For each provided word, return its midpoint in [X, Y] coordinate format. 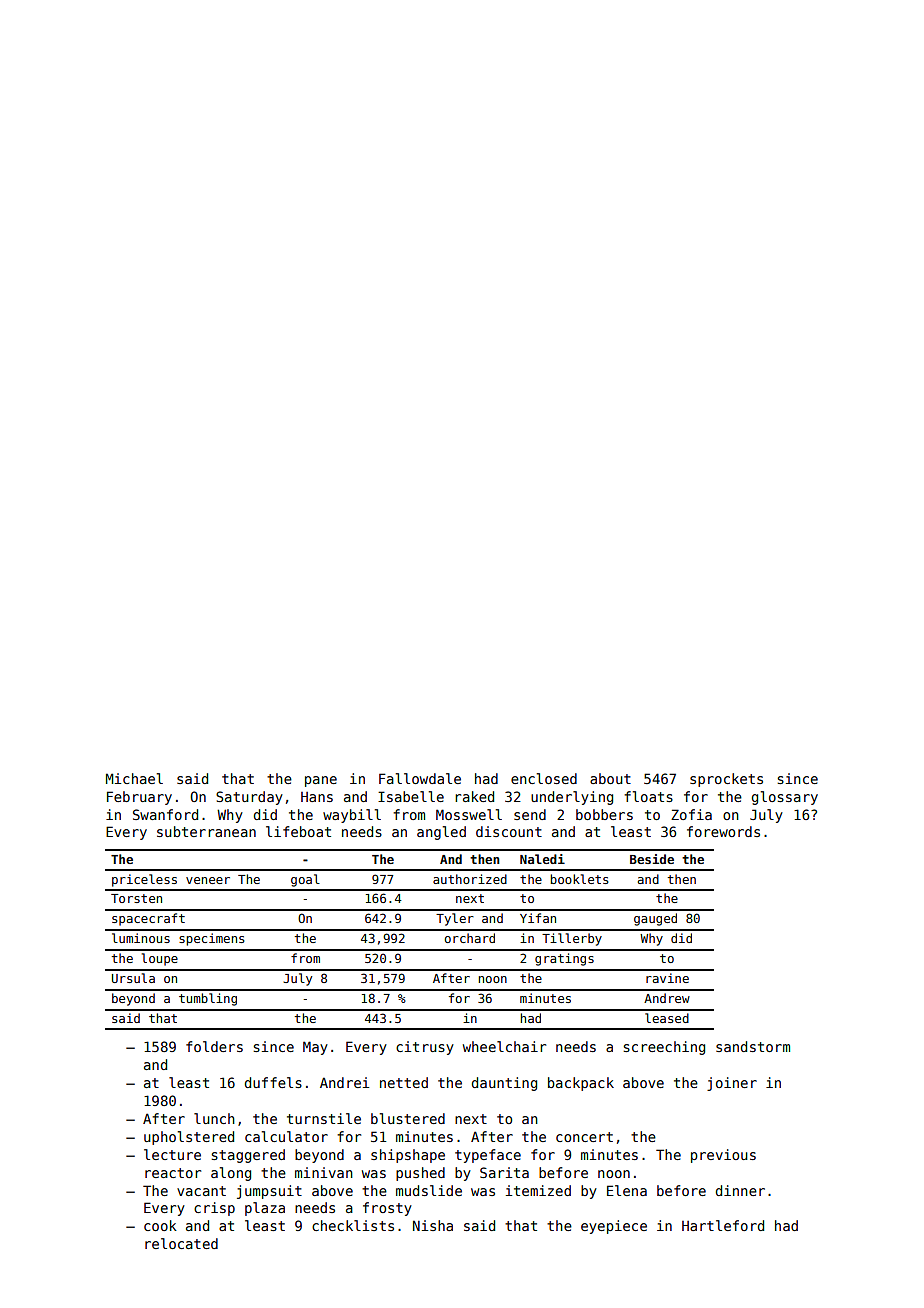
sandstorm [753, 1046]
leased [667, 1018]
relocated [181, 1243]
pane [321, 781]
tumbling [208, 999]
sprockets [726, 780]
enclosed [544, 778]
